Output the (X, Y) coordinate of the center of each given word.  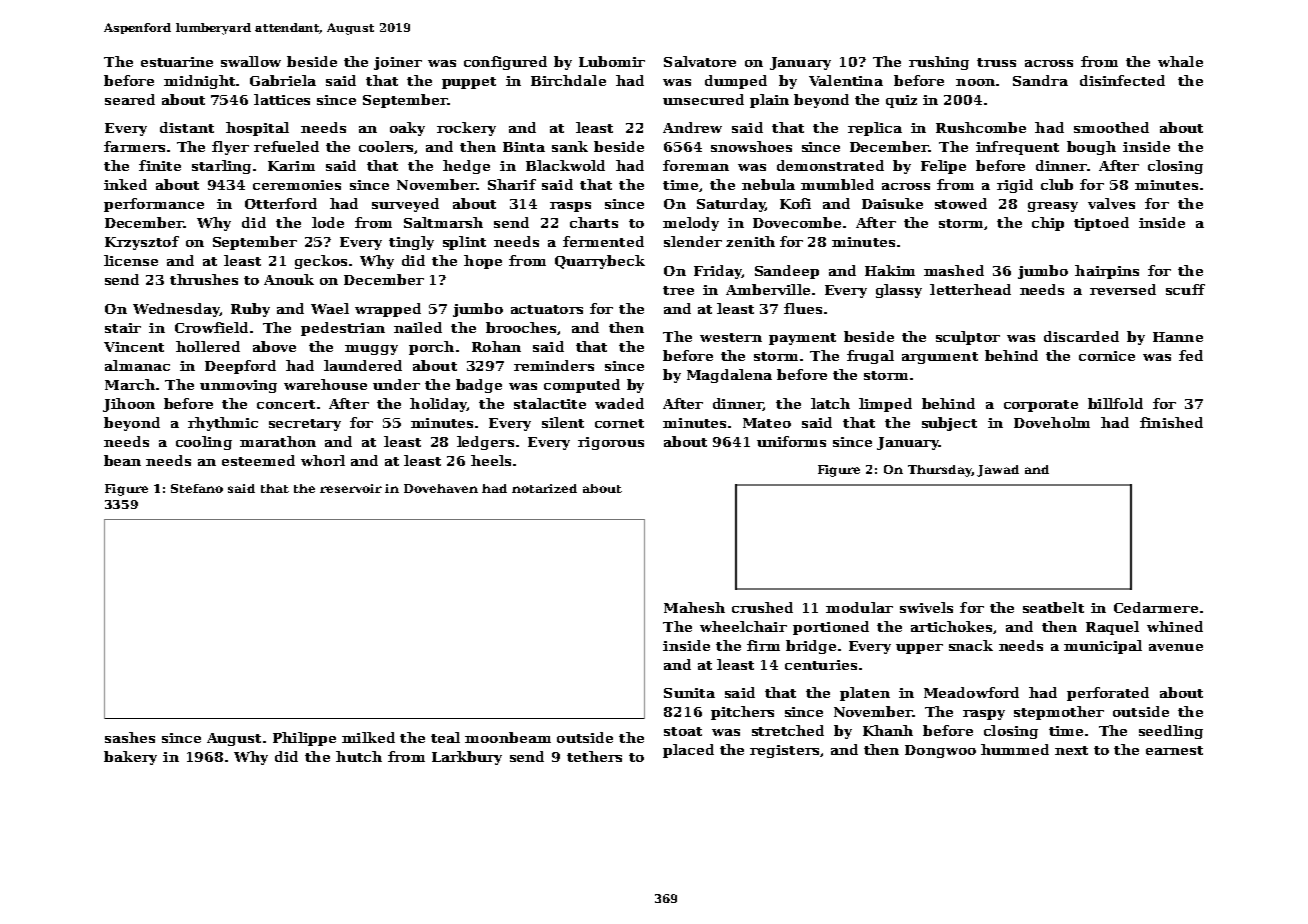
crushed (762, 607)
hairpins (1107, 272)
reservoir (351, 488)
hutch (359, 756)
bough (1091, 148)
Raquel (1112, 628)
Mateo (767, 423)
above (274, 346)
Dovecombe (797, 222)
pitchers (742, 713)
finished (1171, 422)
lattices (282, 99)
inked (125, 184)
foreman (696, 165)
